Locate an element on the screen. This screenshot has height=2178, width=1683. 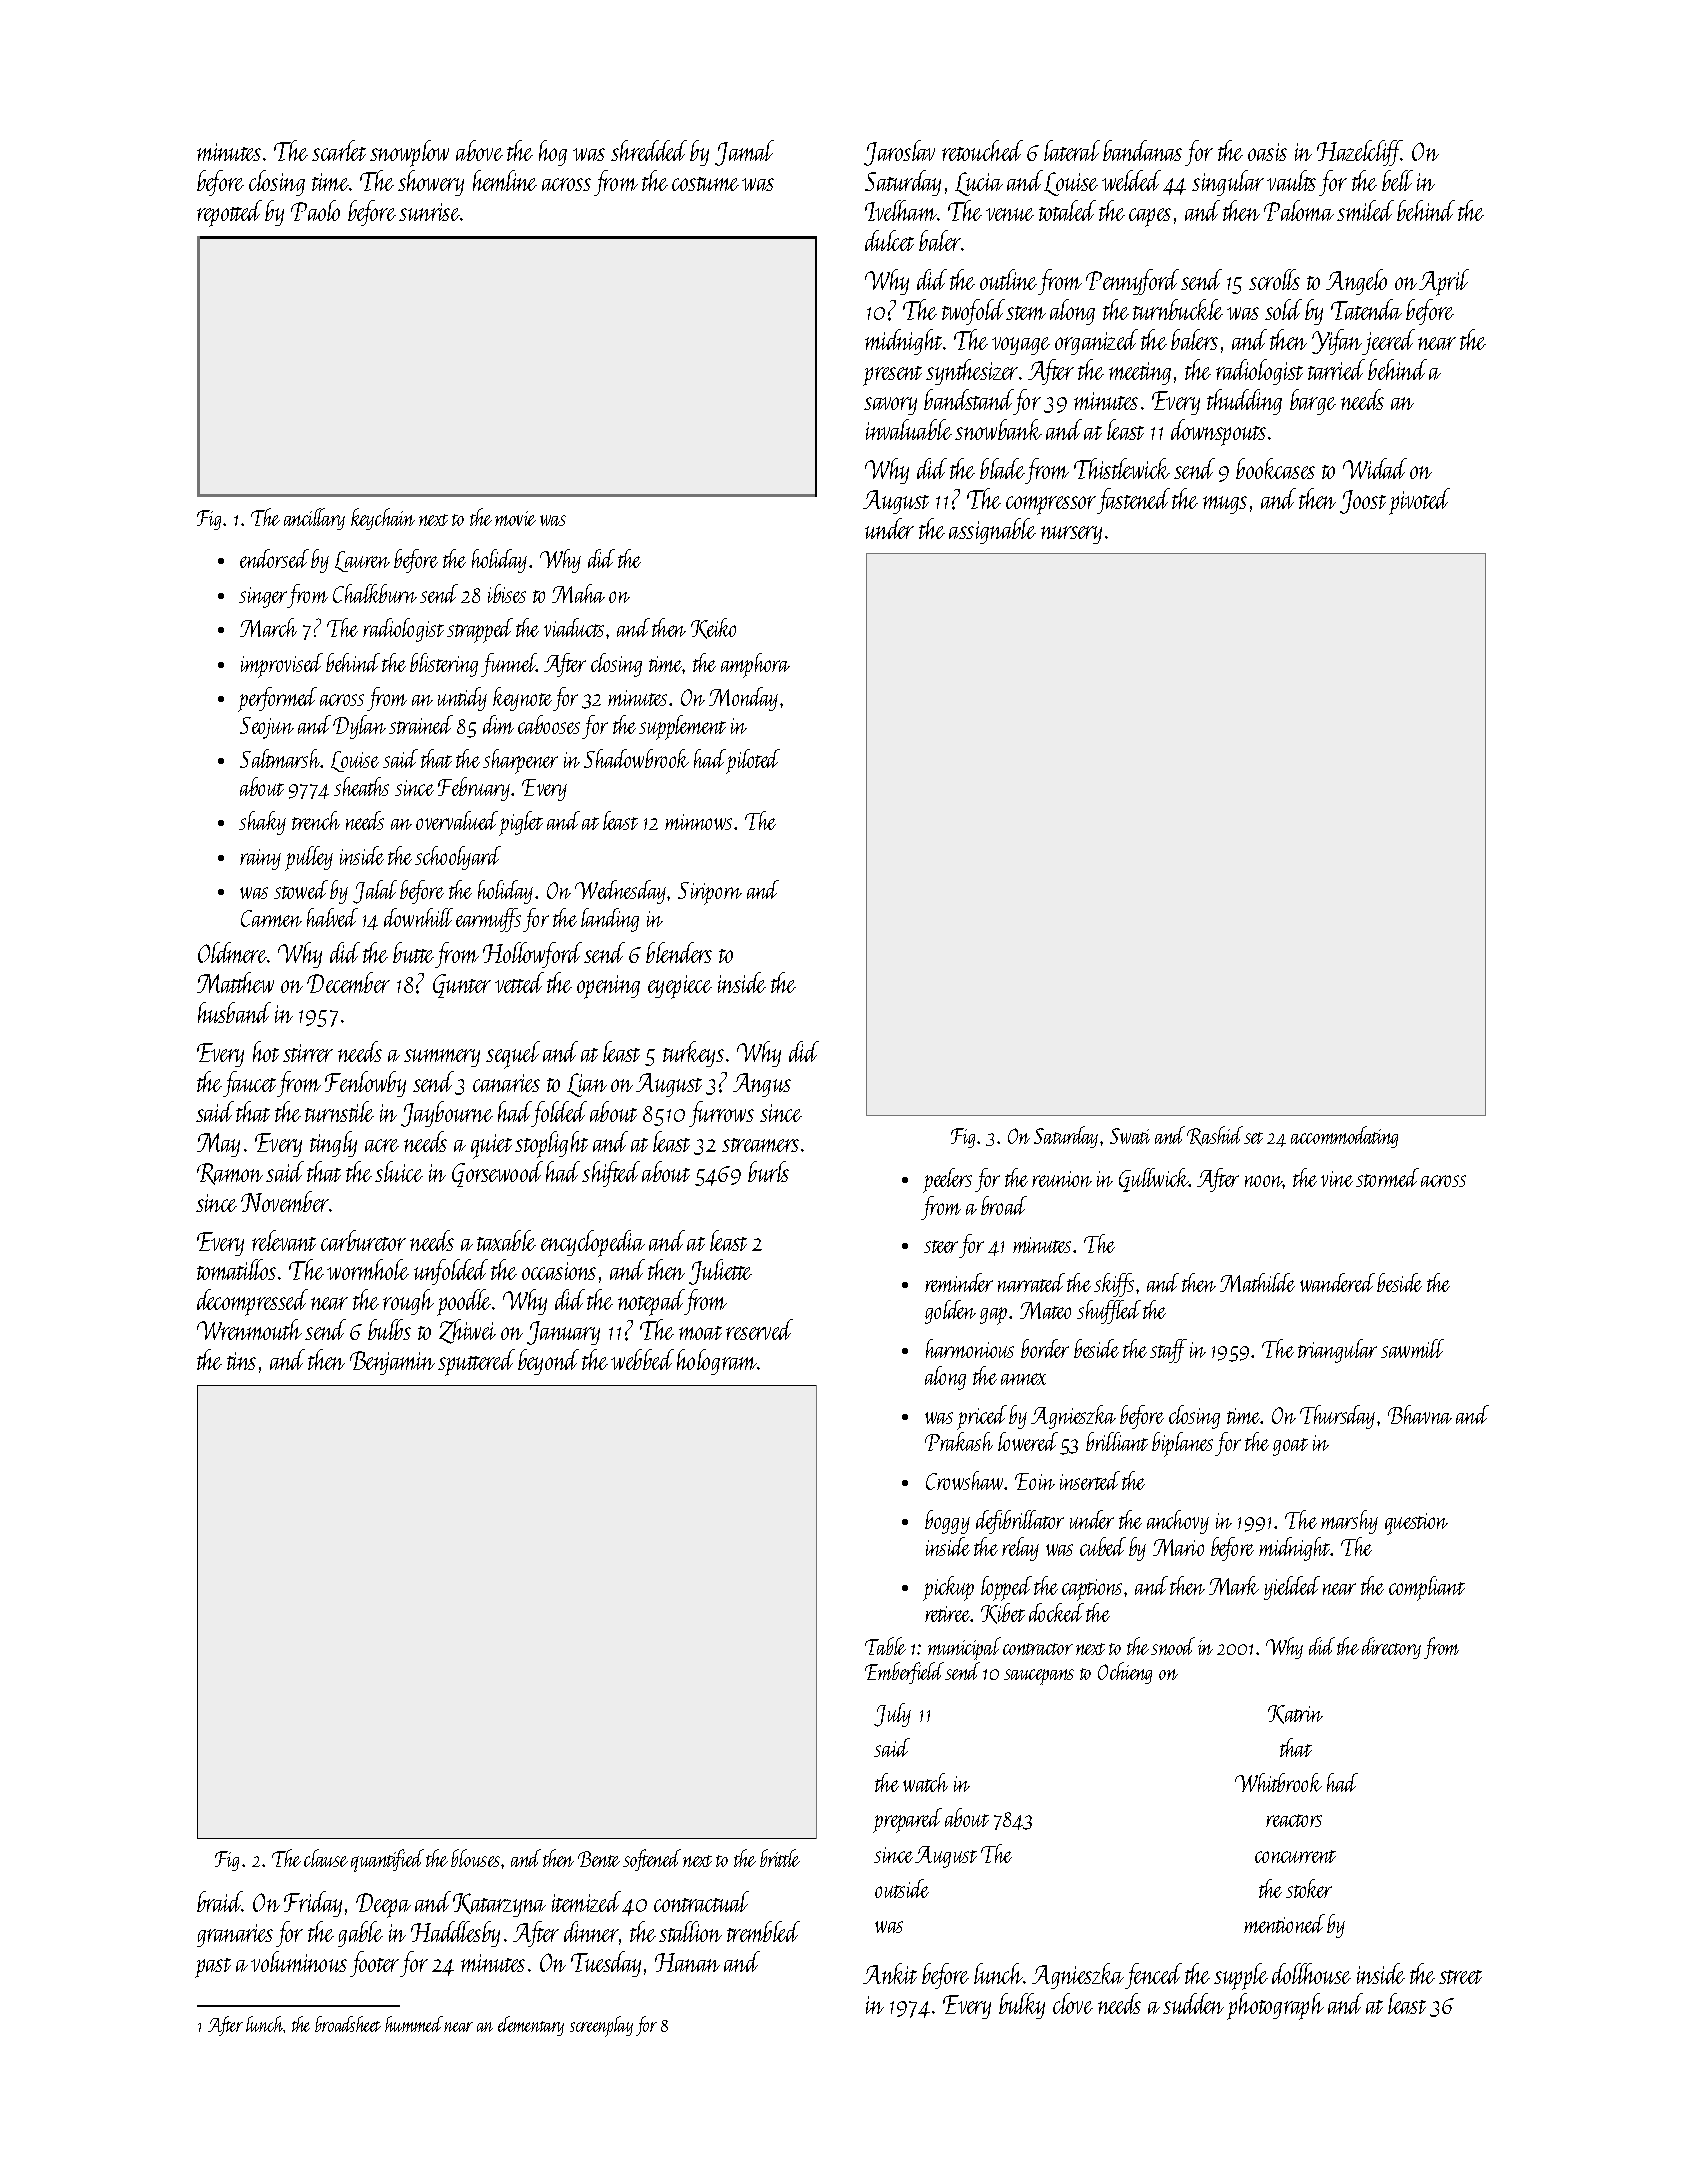
piloted is located at coordinates (753, 761).
